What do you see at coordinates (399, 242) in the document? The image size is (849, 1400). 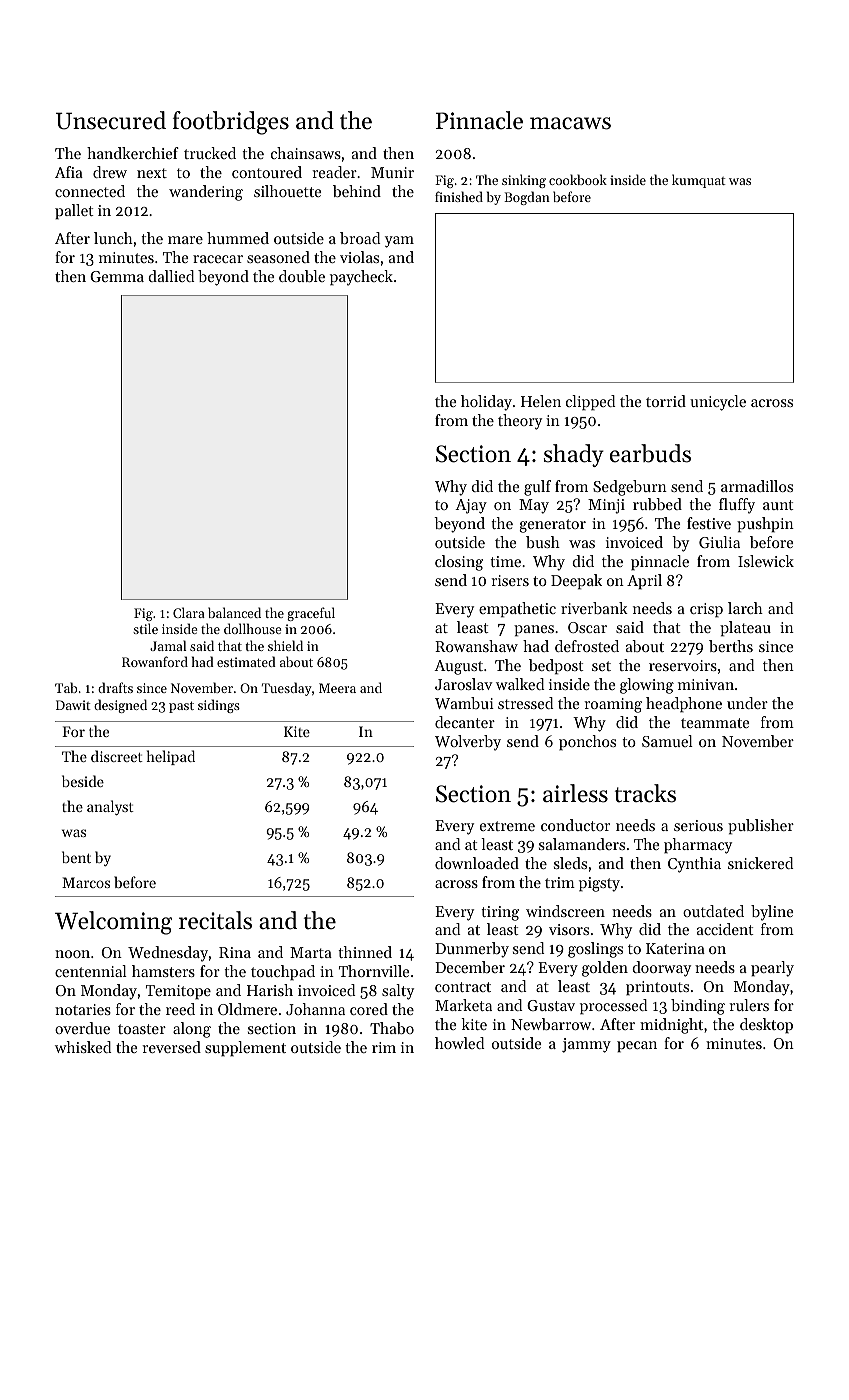 I see `yam` at bounding box center [399, 242].
